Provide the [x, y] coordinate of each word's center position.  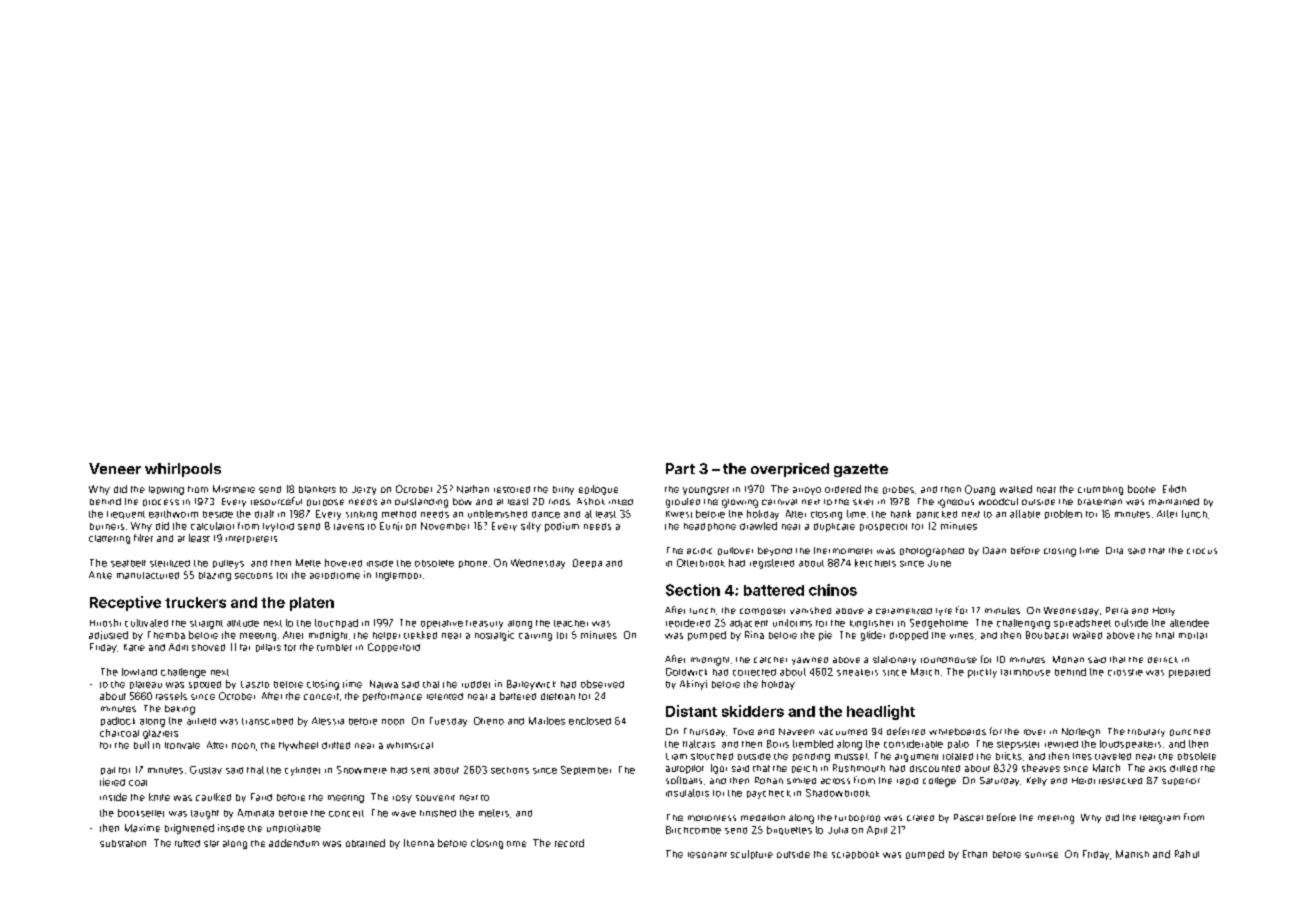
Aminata [256, 813]
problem [1063, 514]
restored [512, 489]
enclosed [590, 721]
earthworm [173, 514]
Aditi [178, 647]
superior [1181, 781]
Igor [719, 769]
